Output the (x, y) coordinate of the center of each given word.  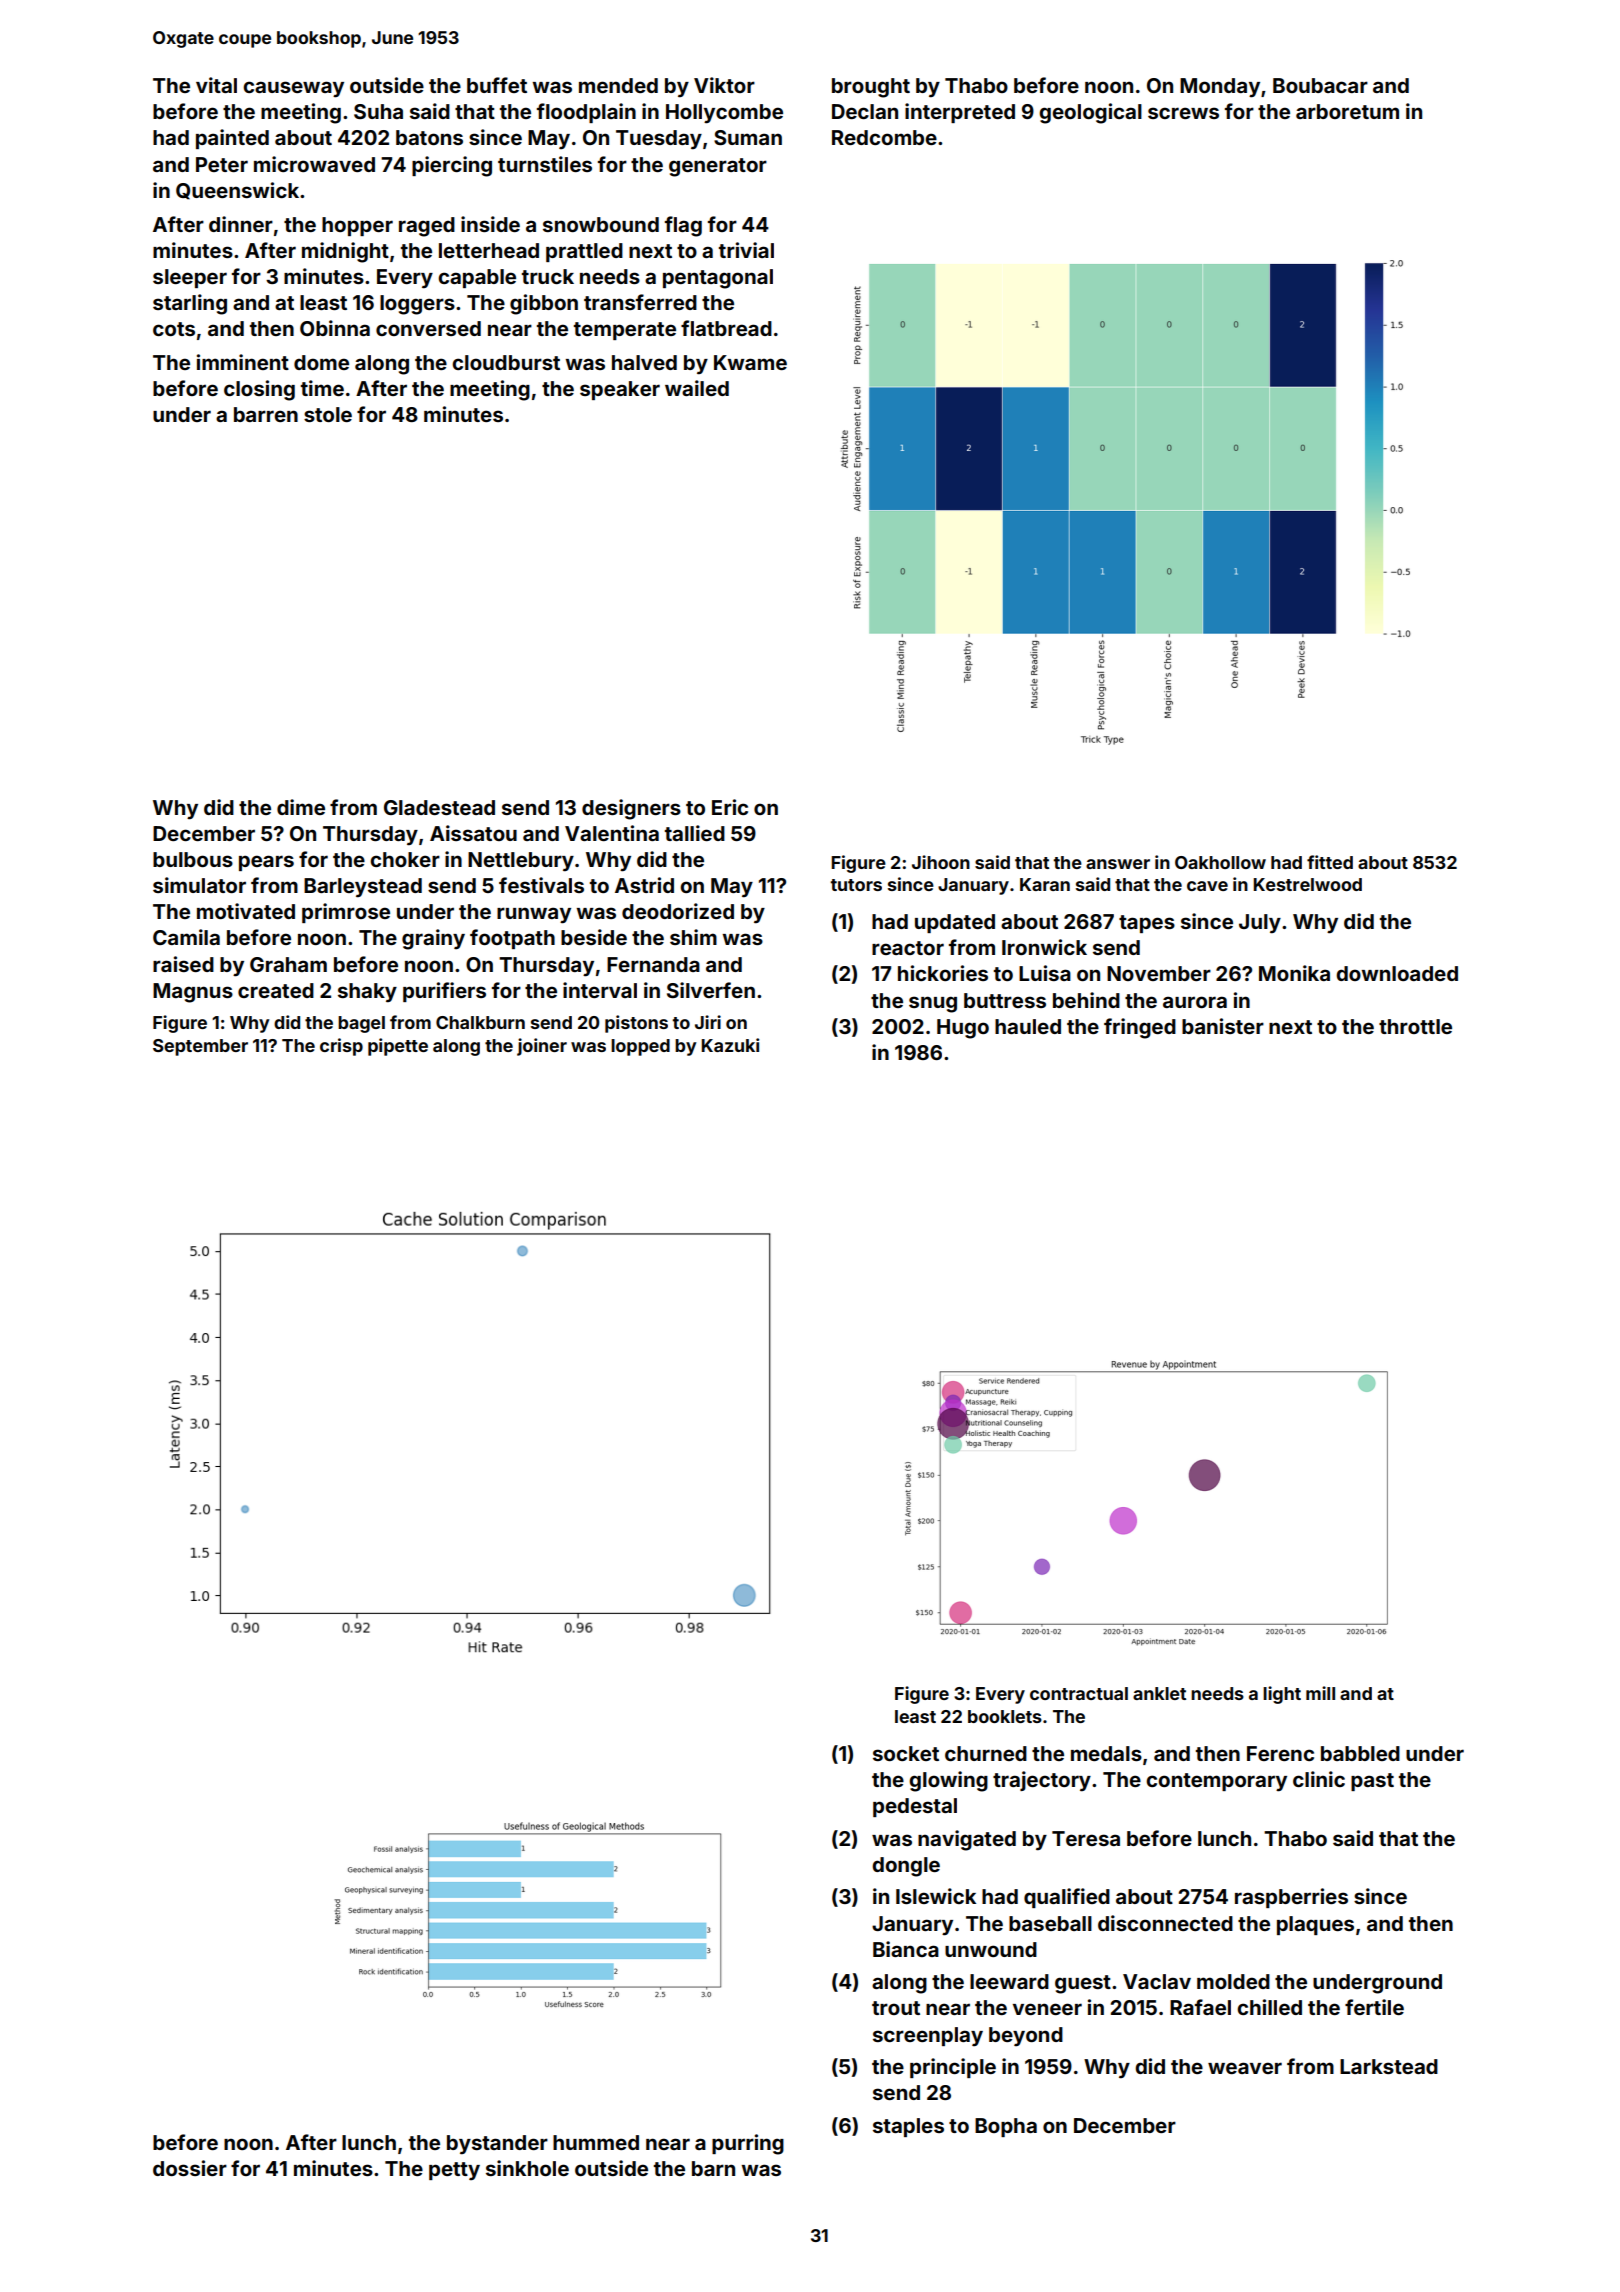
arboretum (1347, 111)
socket (906, 1753)
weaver (1245, 2068)
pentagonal (718, 279)
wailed (697, 388)
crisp (341, 1047)
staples (908, 2127)
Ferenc (1280, 1753)
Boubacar (1320, 85)
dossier (190, 2168)
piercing (452, 166)
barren (266, 414)
